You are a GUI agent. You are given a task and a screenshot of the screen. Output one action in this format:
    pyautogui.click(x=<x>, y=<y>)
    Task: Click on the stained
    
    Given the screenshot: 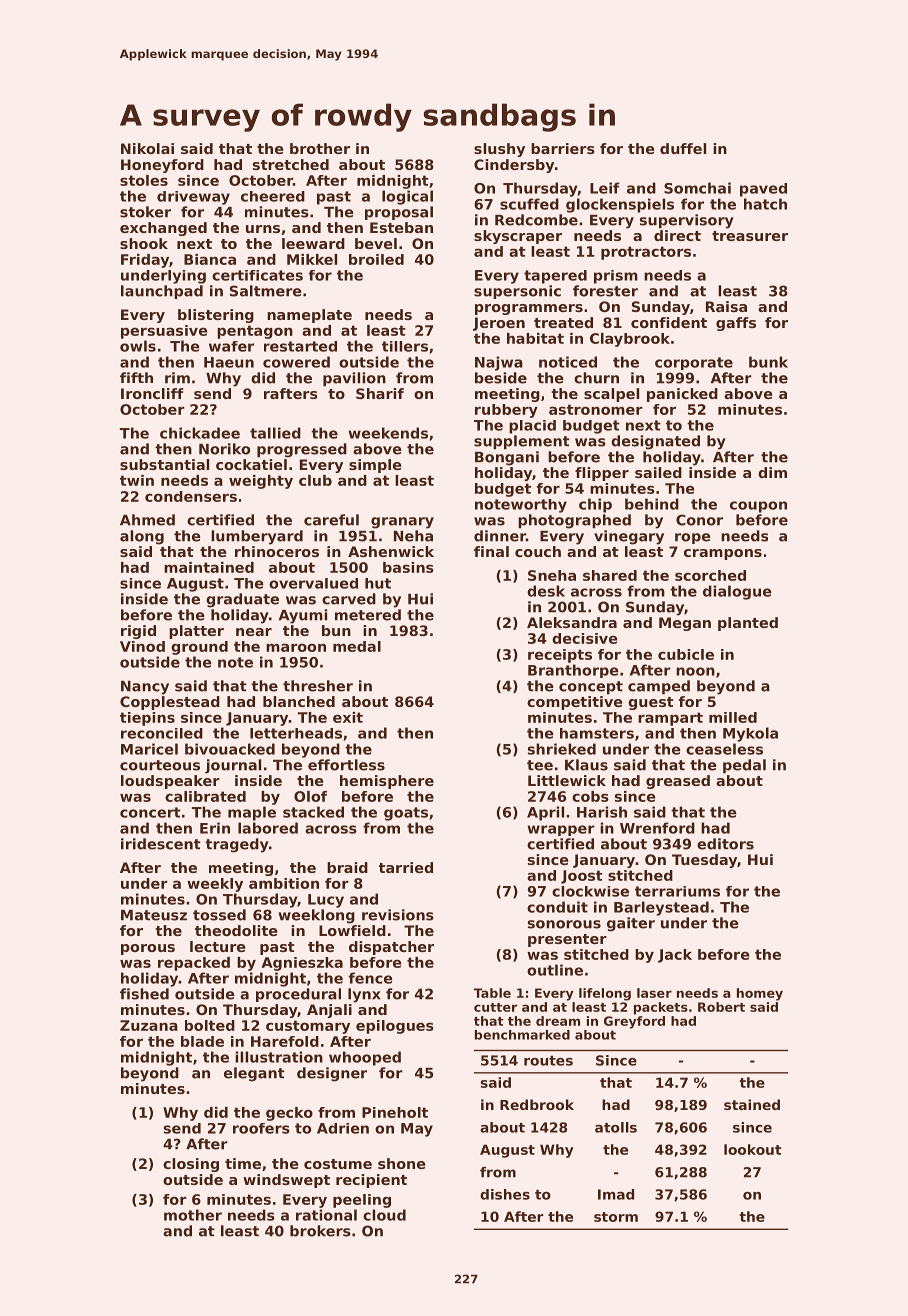 What is the action you would take?
    pyautogui.click(x=752, y=1104)
